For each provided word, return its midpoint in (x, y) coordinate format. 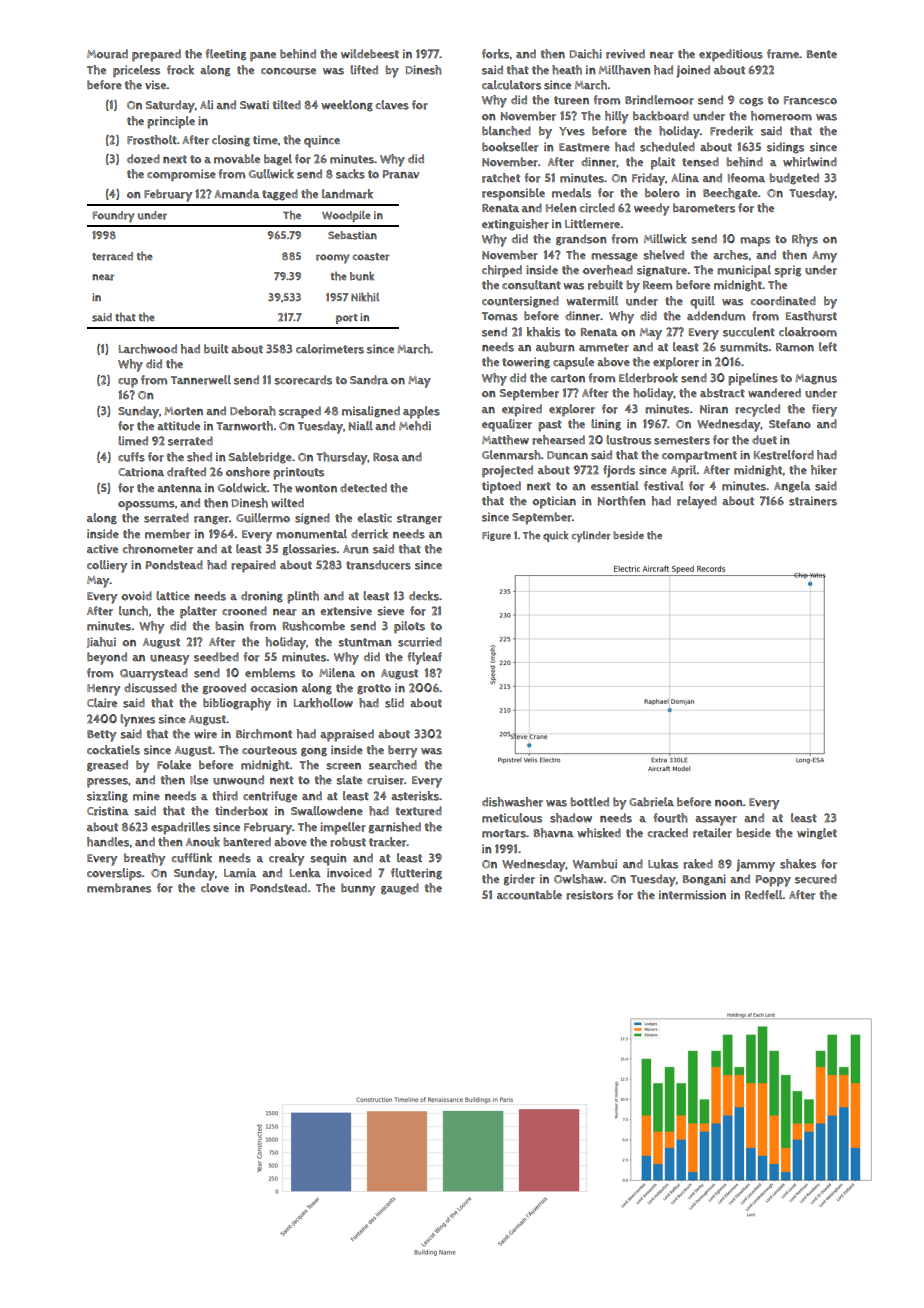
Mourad (107, 54)
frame (783, 54)
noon (729, 803)
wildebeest (370, 54)
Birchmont (264, 734)
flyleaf (425, 658)
